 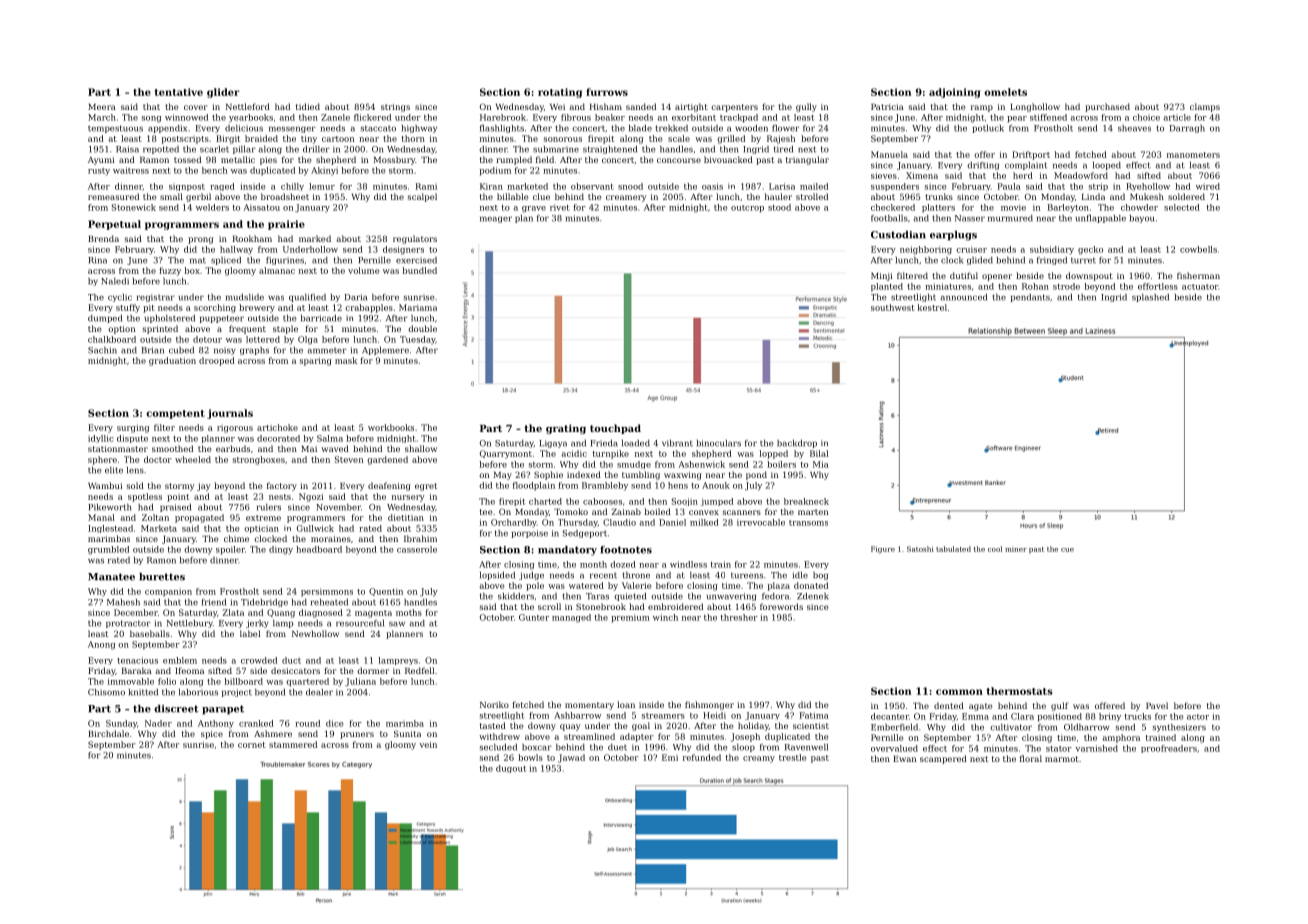 I want to click on rivet, so click(x=560, y=207).
